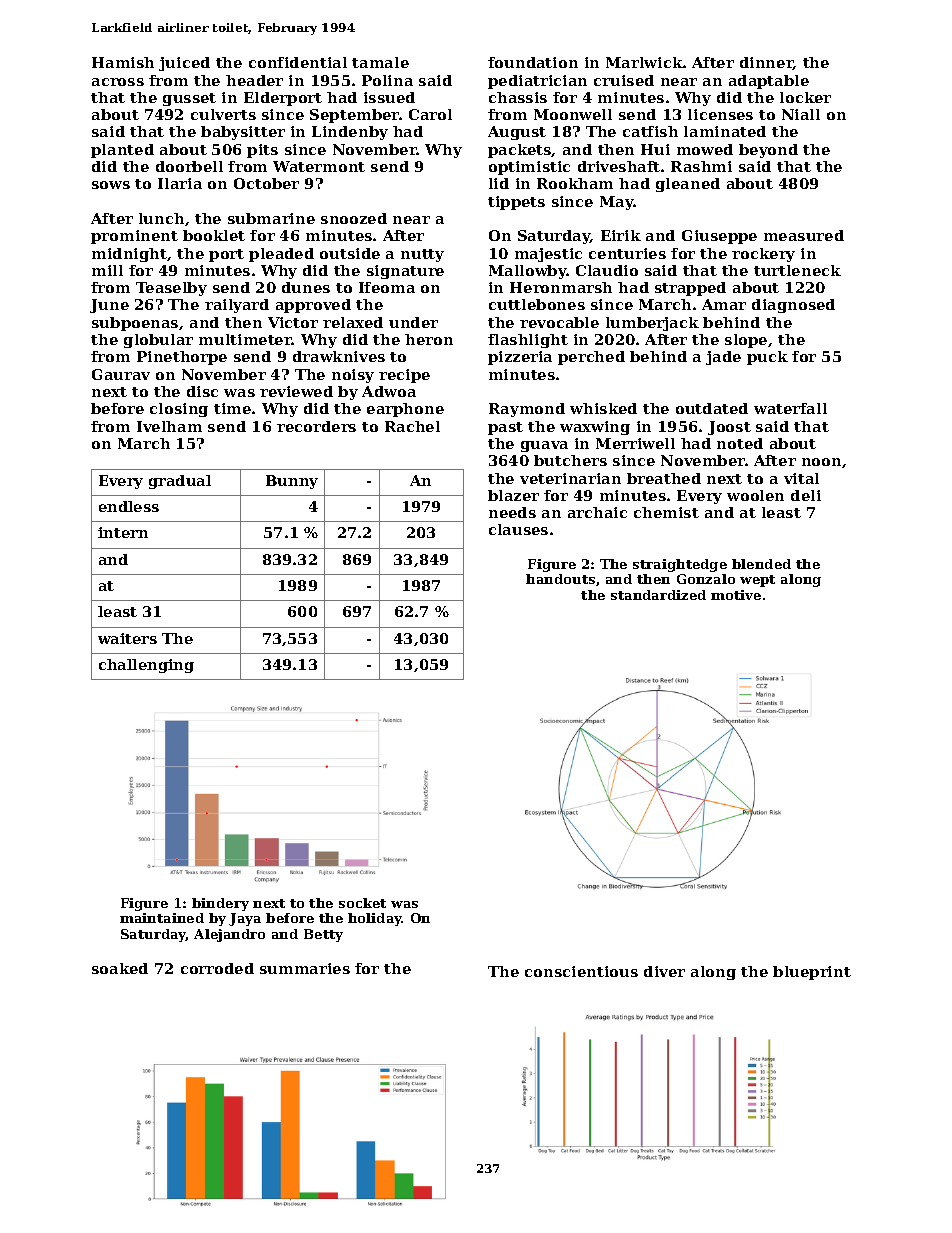 The height and width of the image is (1233, 952). I want to click on deli, so click(806, 495).
